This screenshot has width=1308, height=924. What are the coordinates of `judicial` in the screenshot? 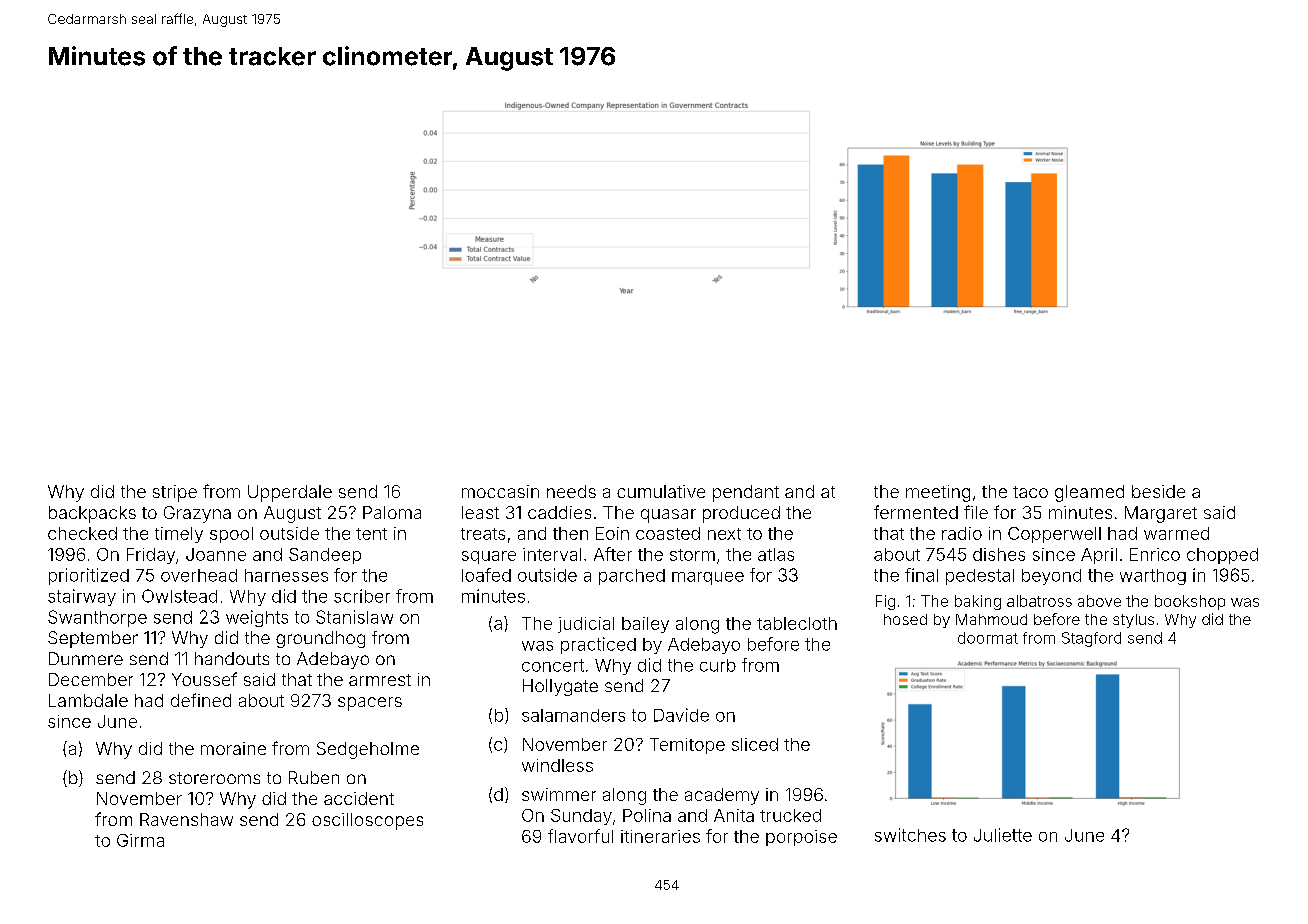 It's located at (586, 625).
